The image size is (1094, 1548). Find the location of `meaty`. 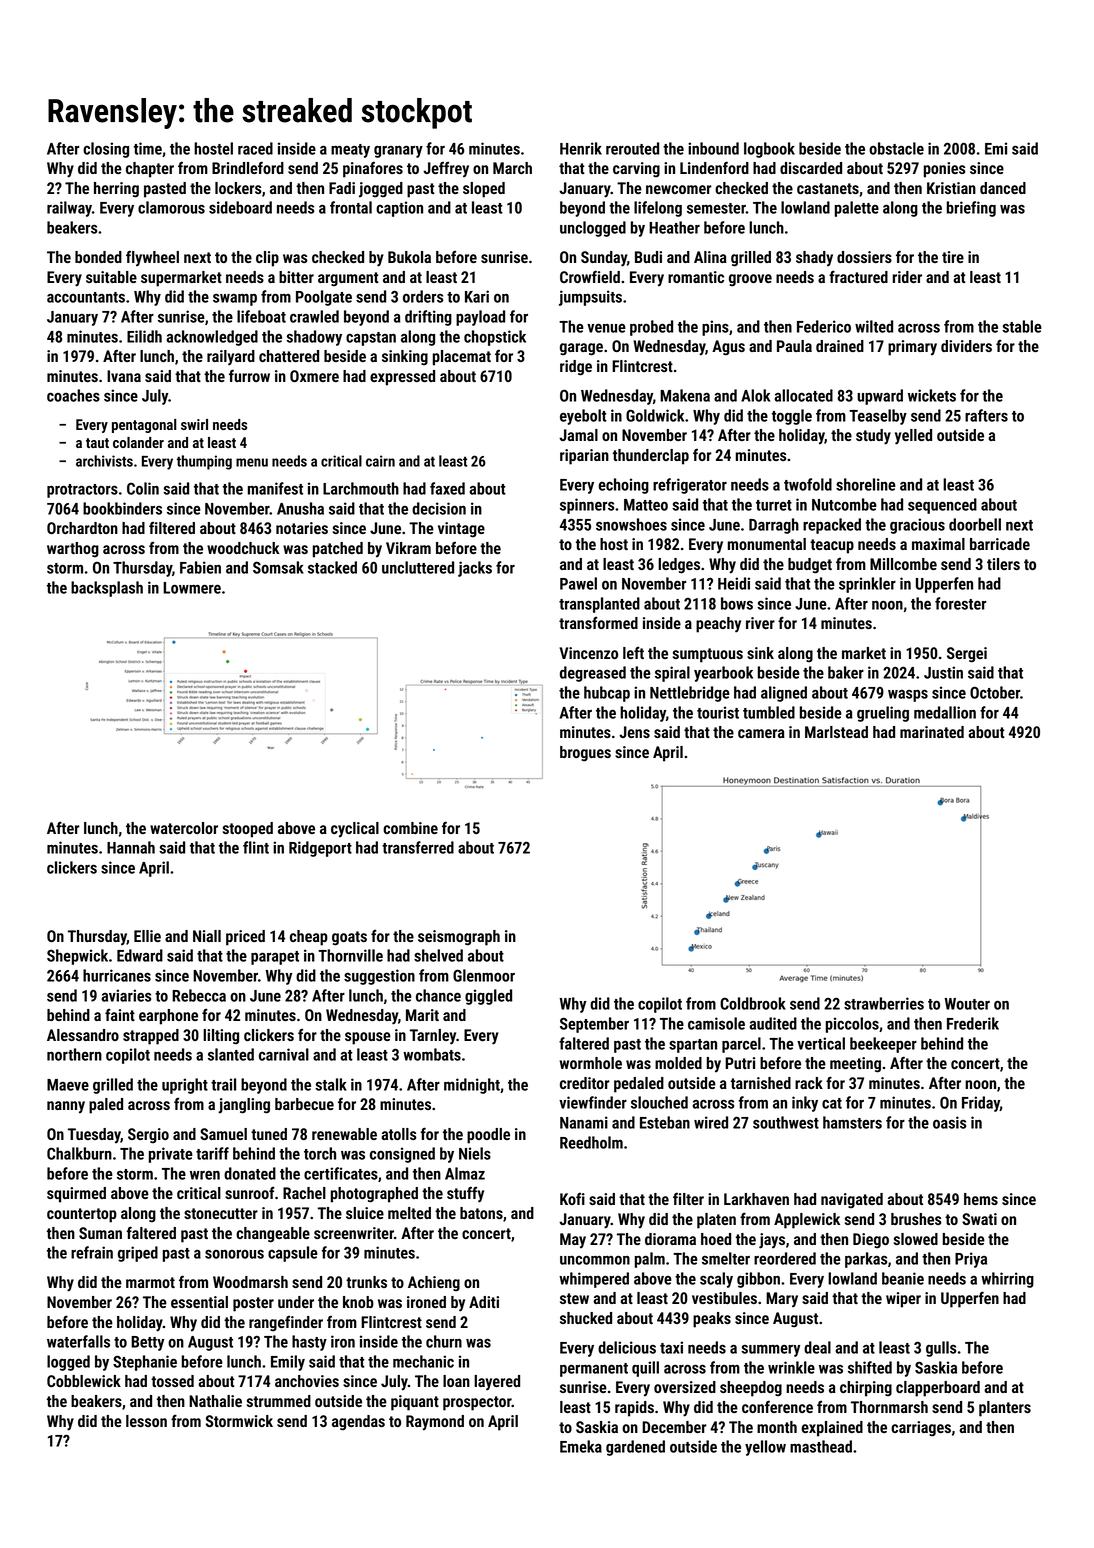

meaty is located at coordinates (350, 151).
